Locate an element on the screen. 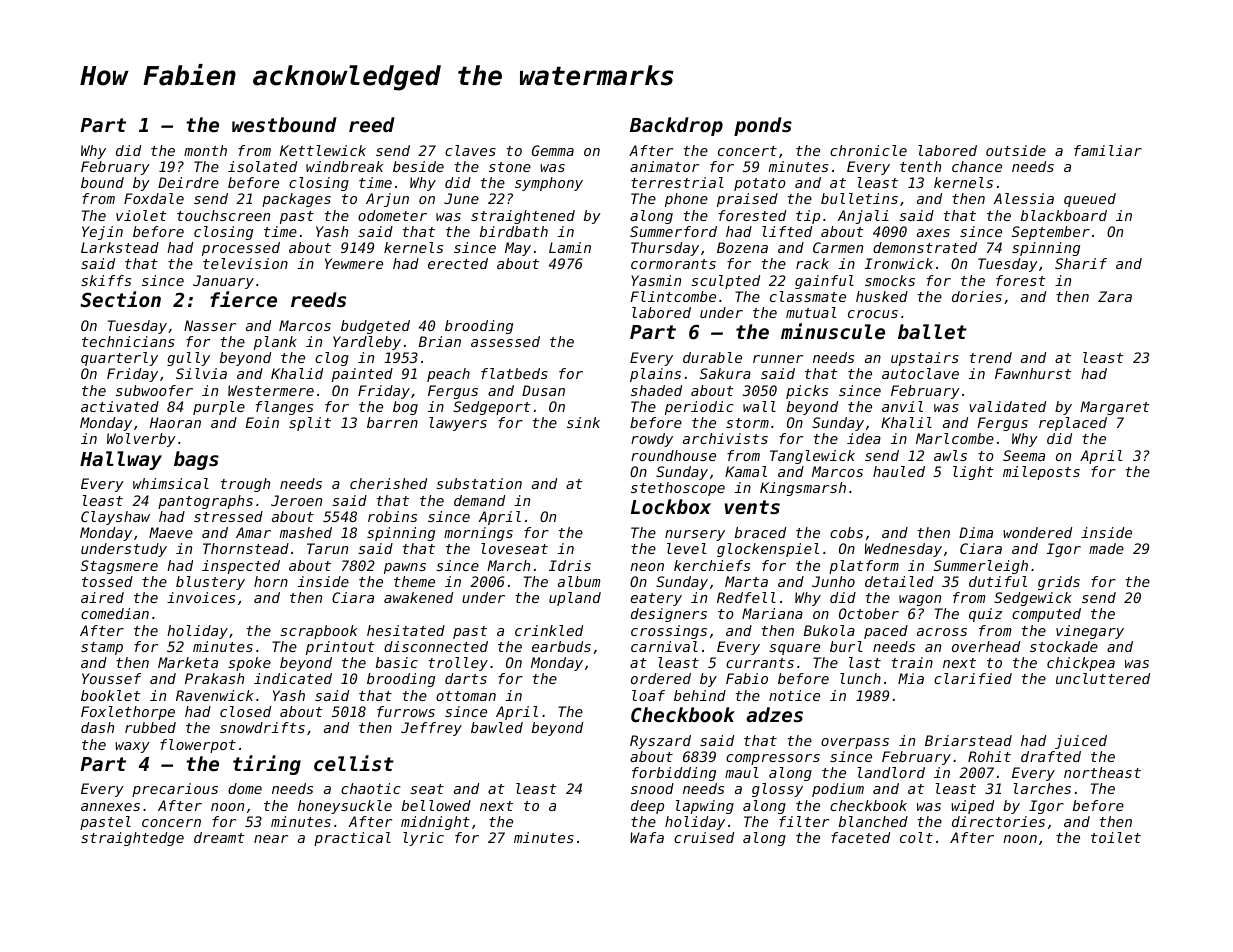 The height and width of the screenshot is (952, 1233). larches is located at coordinates (1042, 788).
